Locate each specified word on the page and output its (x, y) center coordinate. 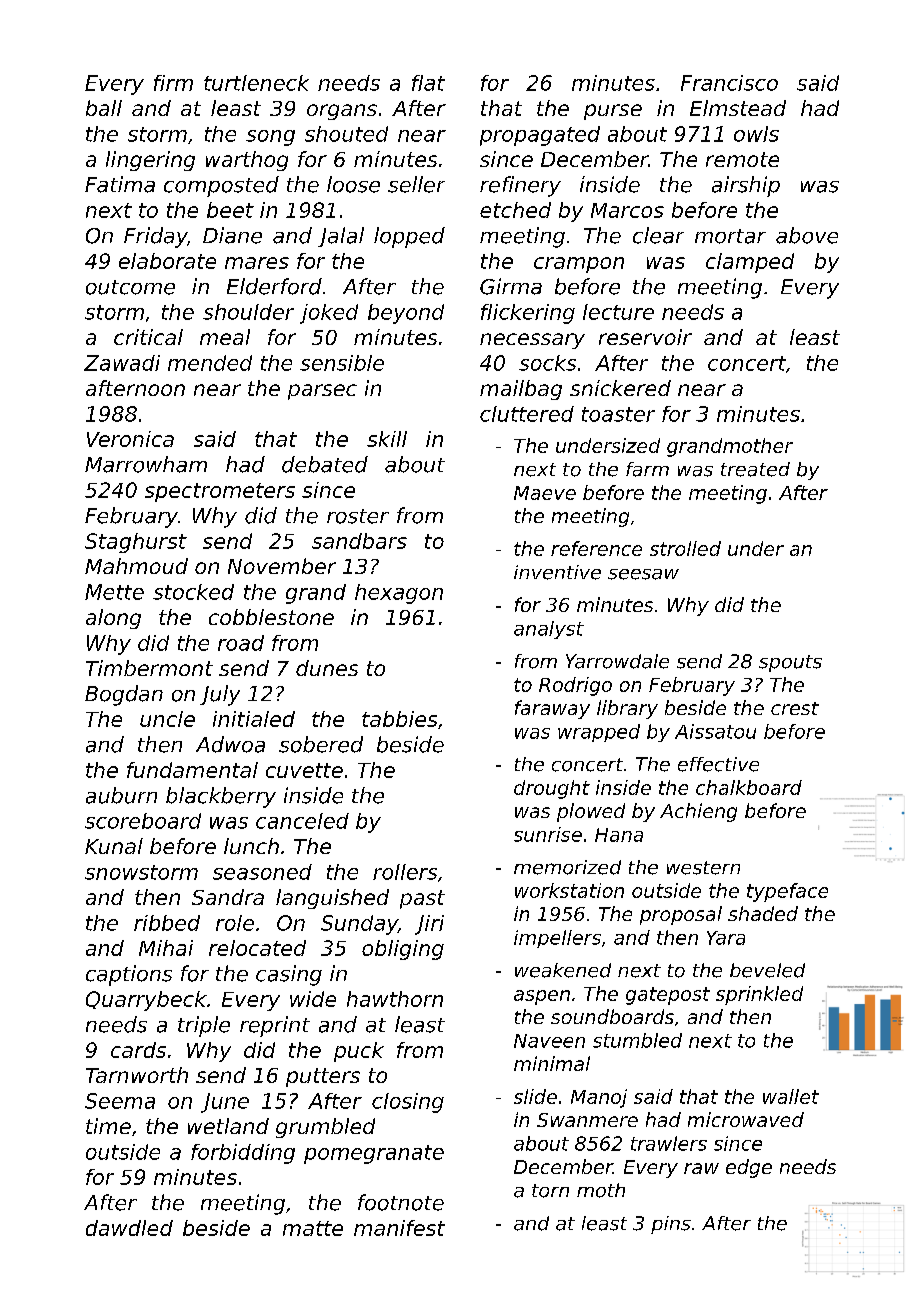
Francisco (729, 83)
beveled (767, 970)
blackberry (221, 797)
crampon (579, 265)
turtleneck (256, 83)
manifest (399, 1228)
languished (332, 899)
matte (313, 1228)
